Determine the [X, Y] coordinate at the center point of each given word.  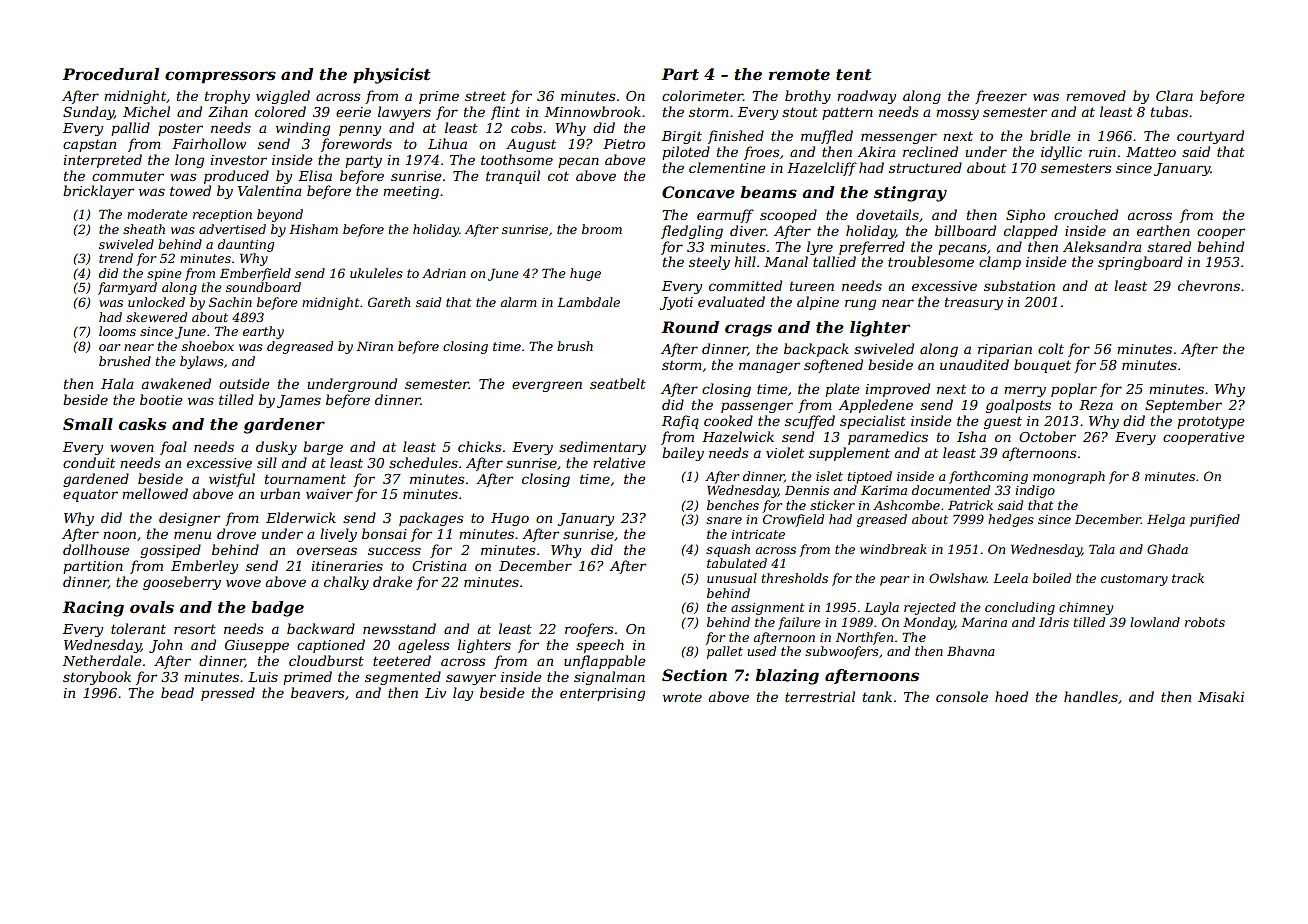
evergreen [547, 386]
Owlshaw [958, 578]
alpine [818, 303]
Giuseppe [257, 646]
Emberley [204, 567]
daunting [246, 245]
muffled [827, 137]
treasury [974, 304]
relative [619, 462]
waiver [329, 494]
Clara [1174, 95]
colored [280, 111]
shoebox [208, 346]
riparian [1005, 350]
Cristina [439, 566]
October [1047, 436]
